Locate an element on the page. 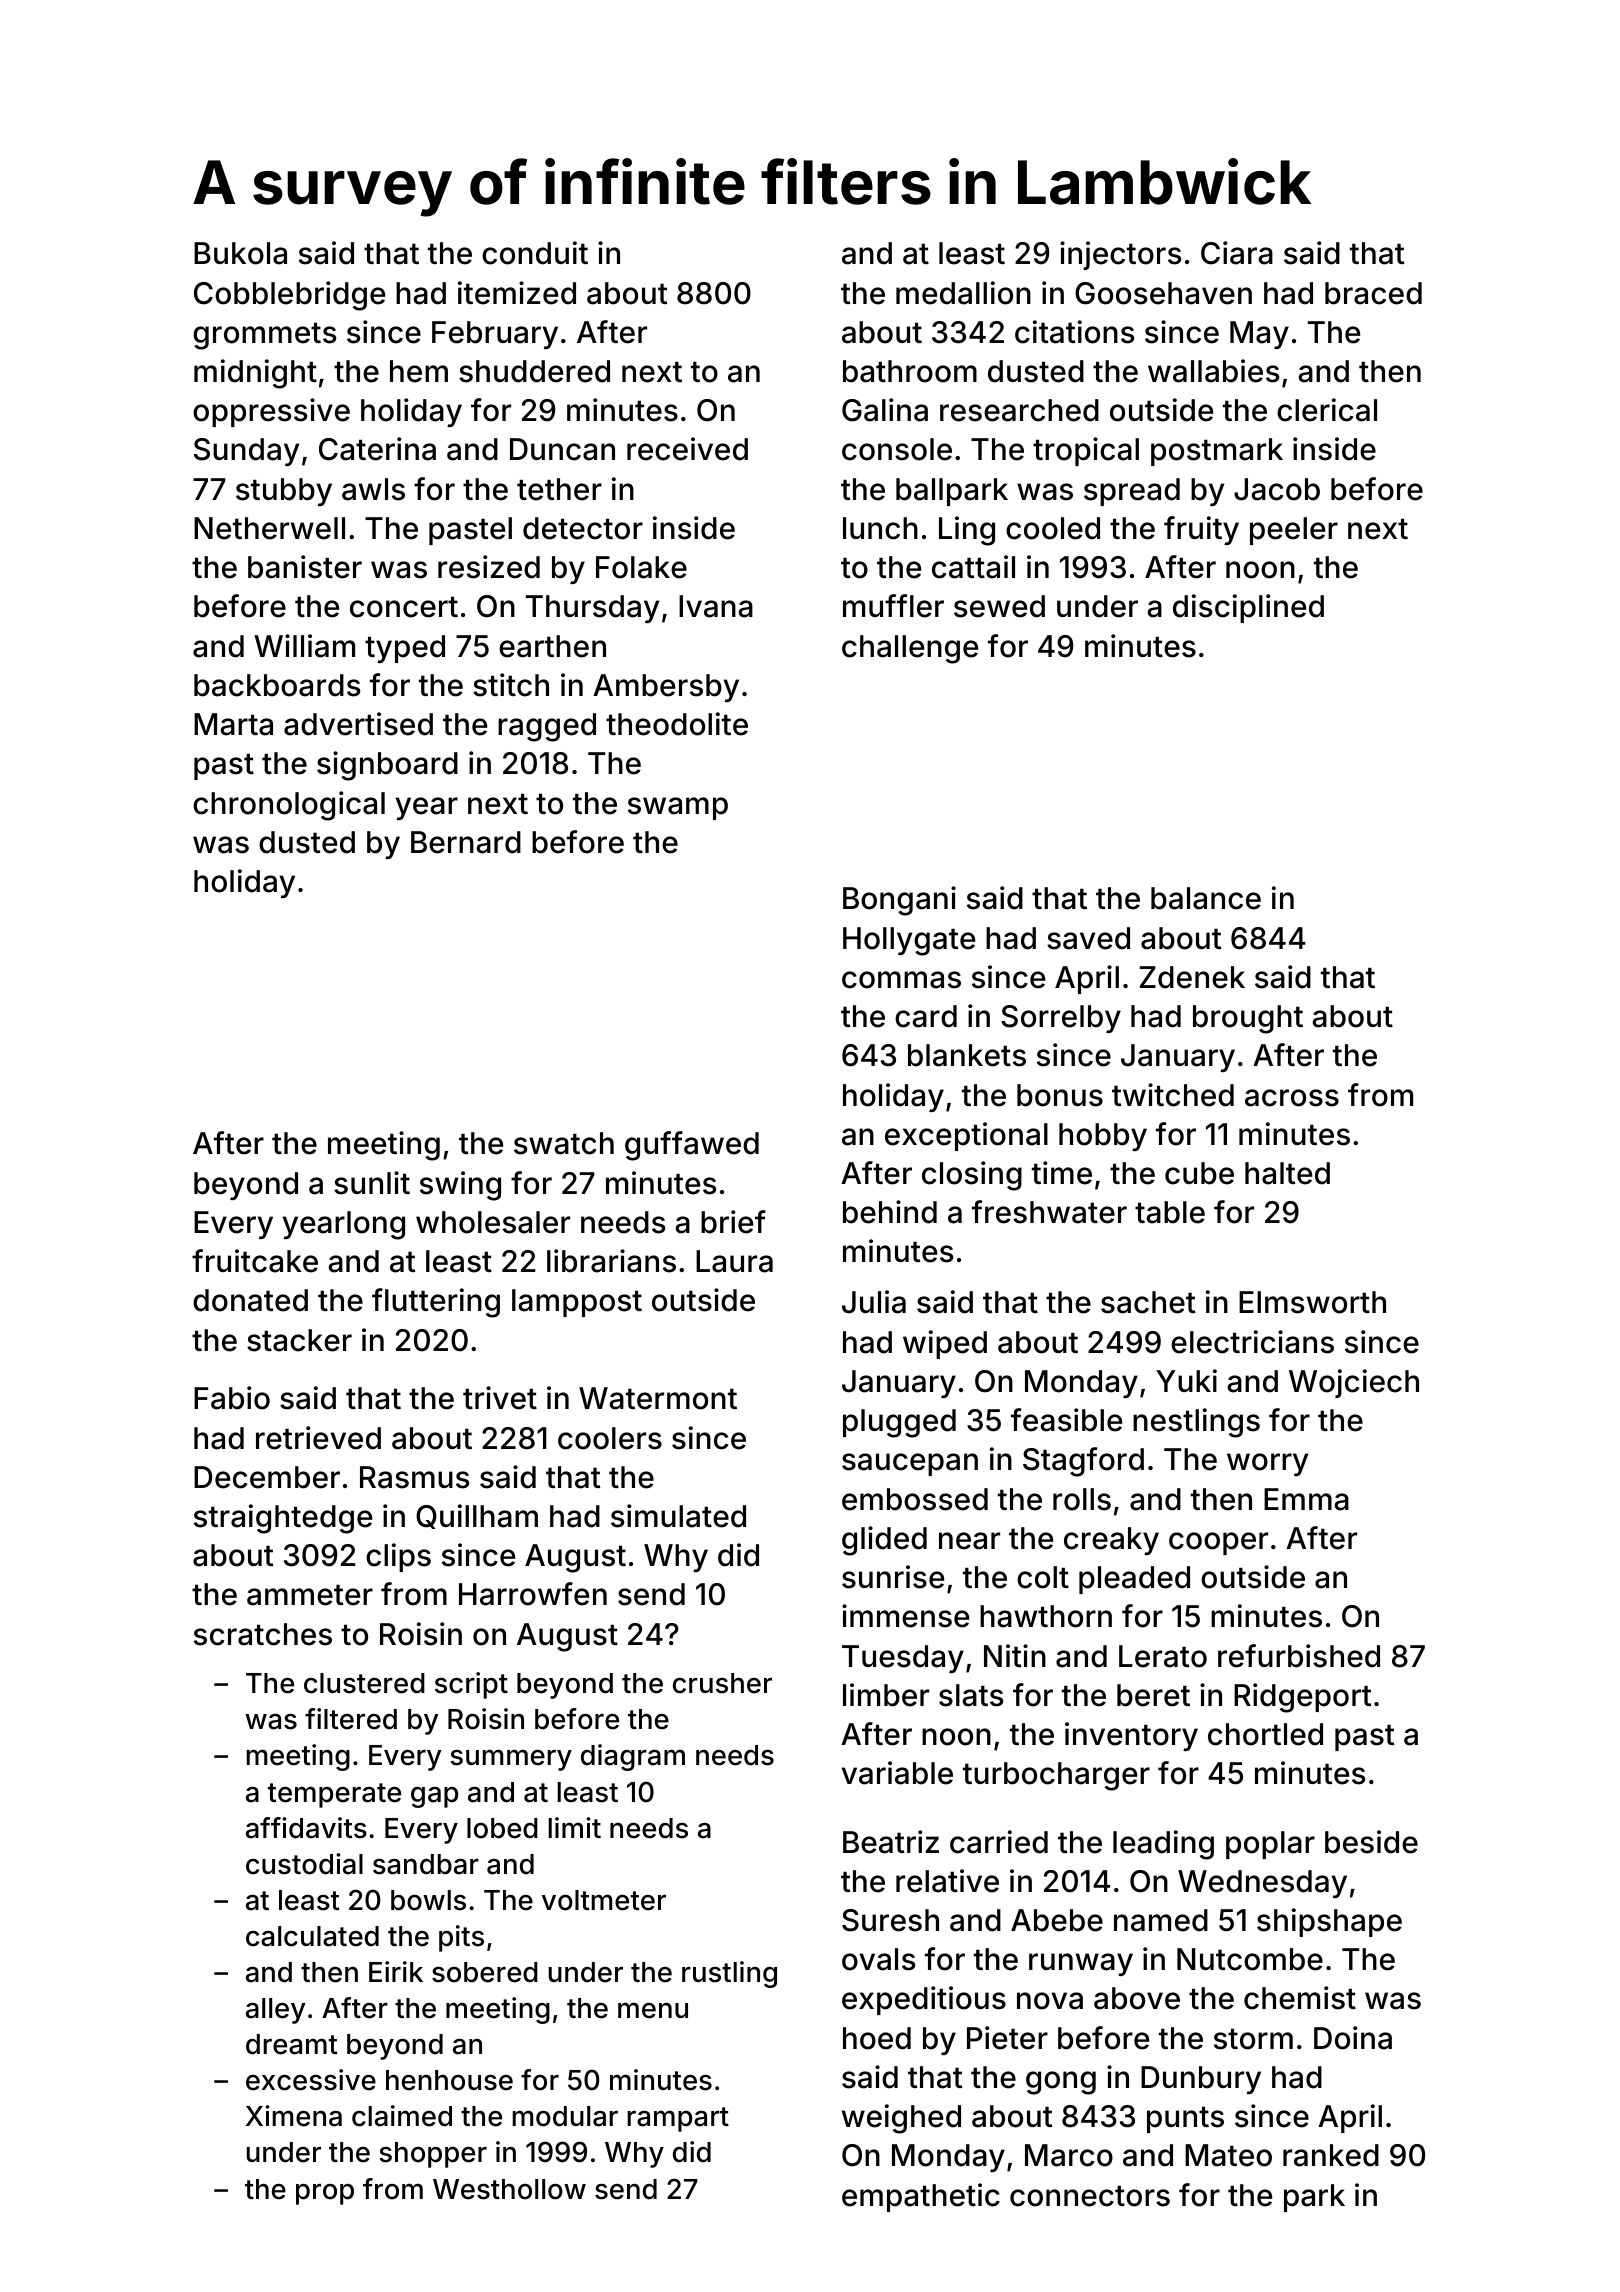 Image resolution: width=1620 pixels, height=2292 pixels. Ximena is located at coordinates (294, 2116).
